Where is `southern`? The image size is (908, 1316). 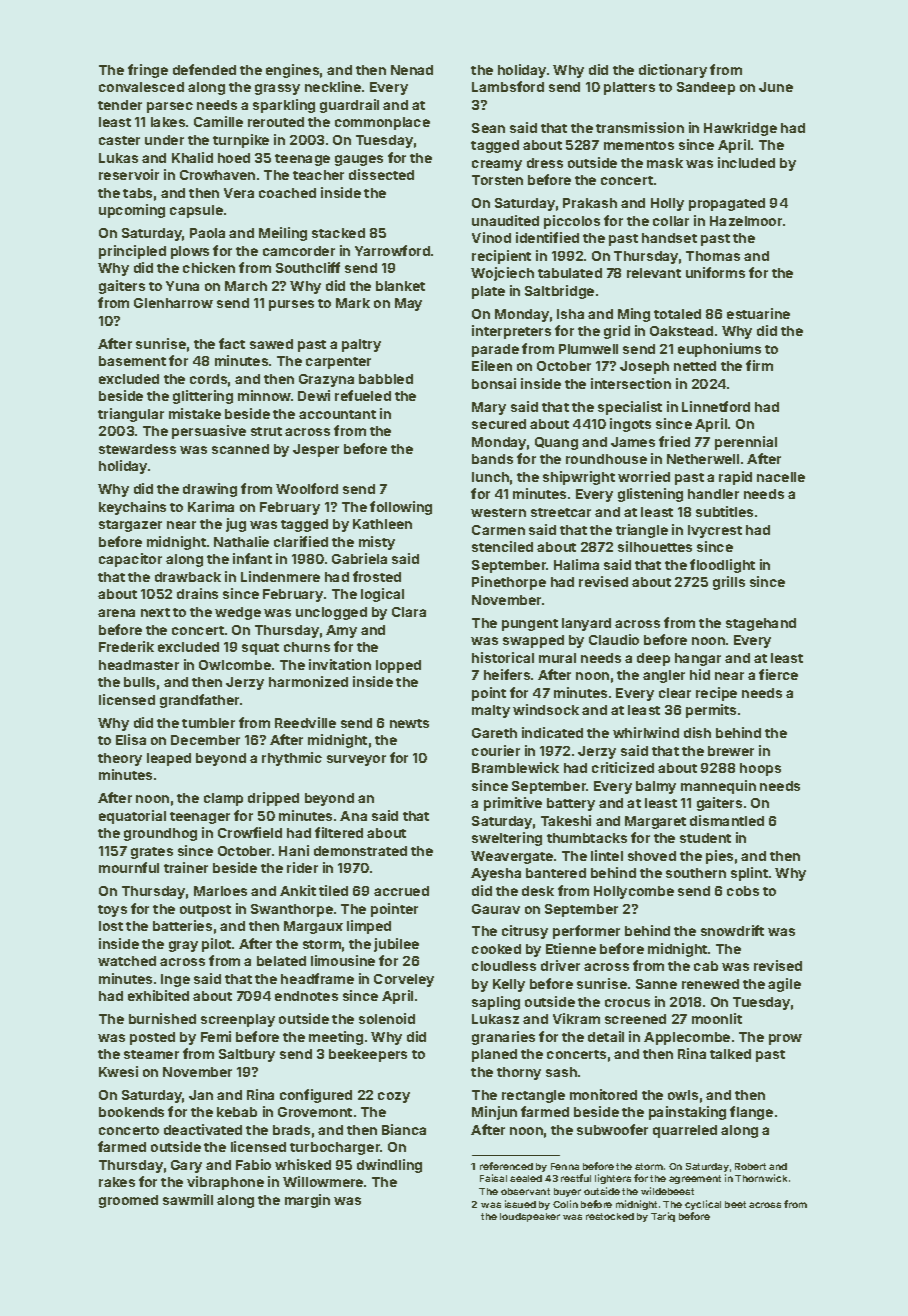
southern is located at coordinates (696, 873).
